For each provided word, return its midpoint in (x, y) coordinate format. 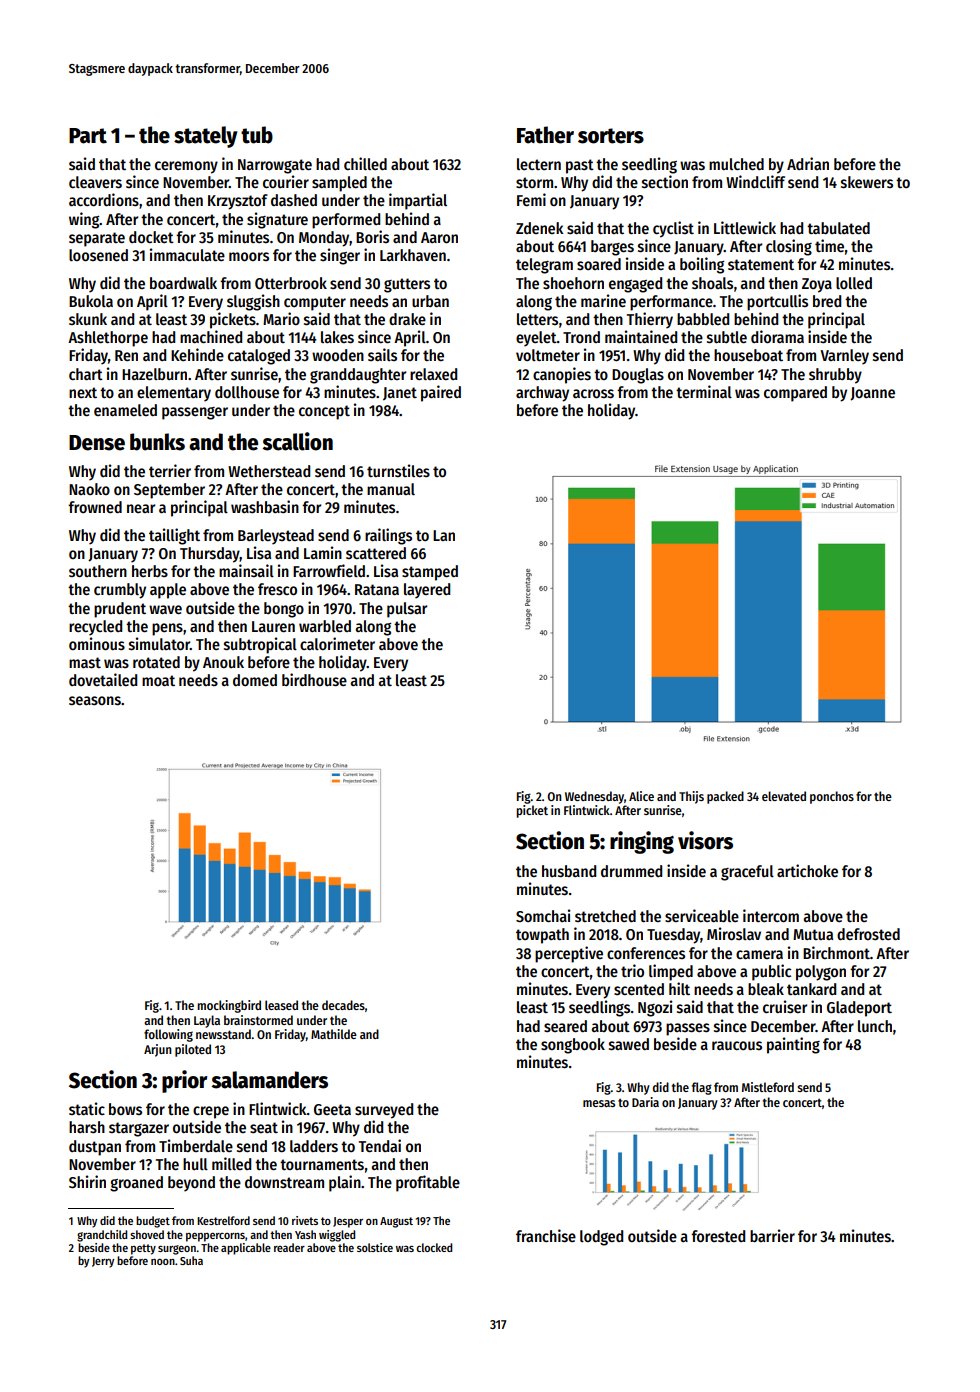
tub (257, 135)
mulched (736, 164)
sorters (611, 136)
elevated (784, 796)
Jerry (103, 1262)
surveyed (384, 1111)
